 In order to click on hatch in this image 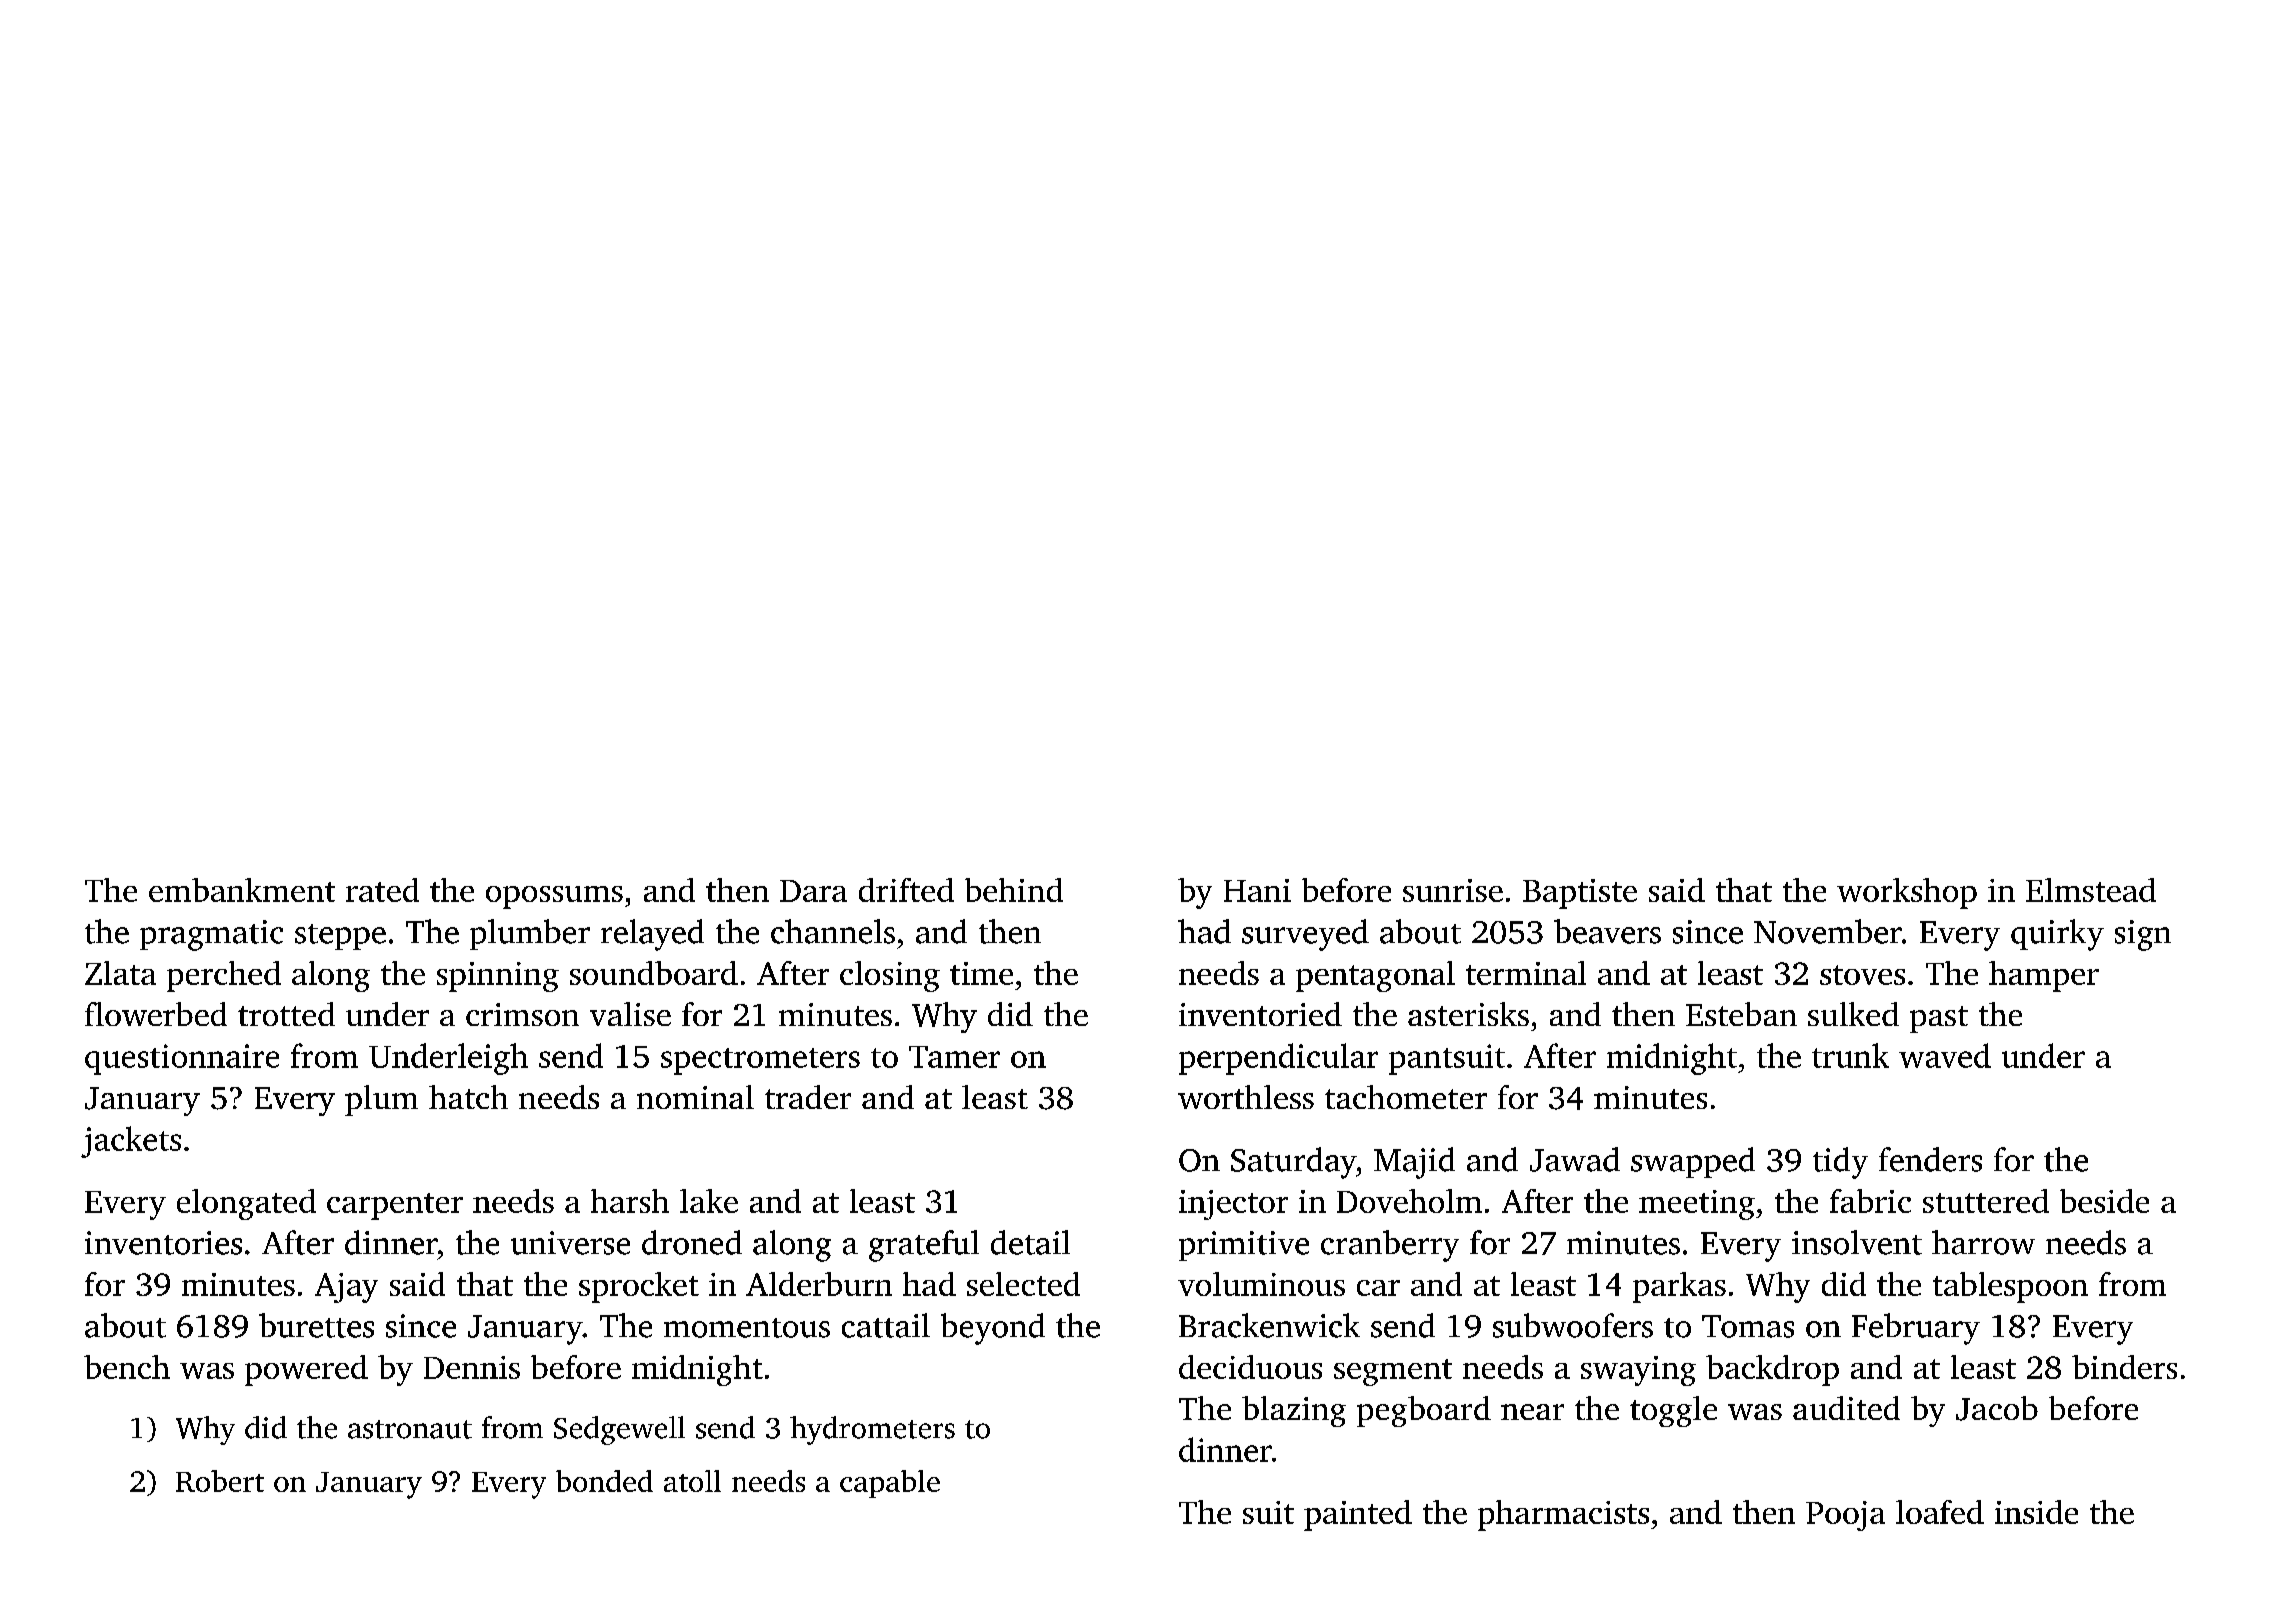, I will do `click(468, 1097)`.
